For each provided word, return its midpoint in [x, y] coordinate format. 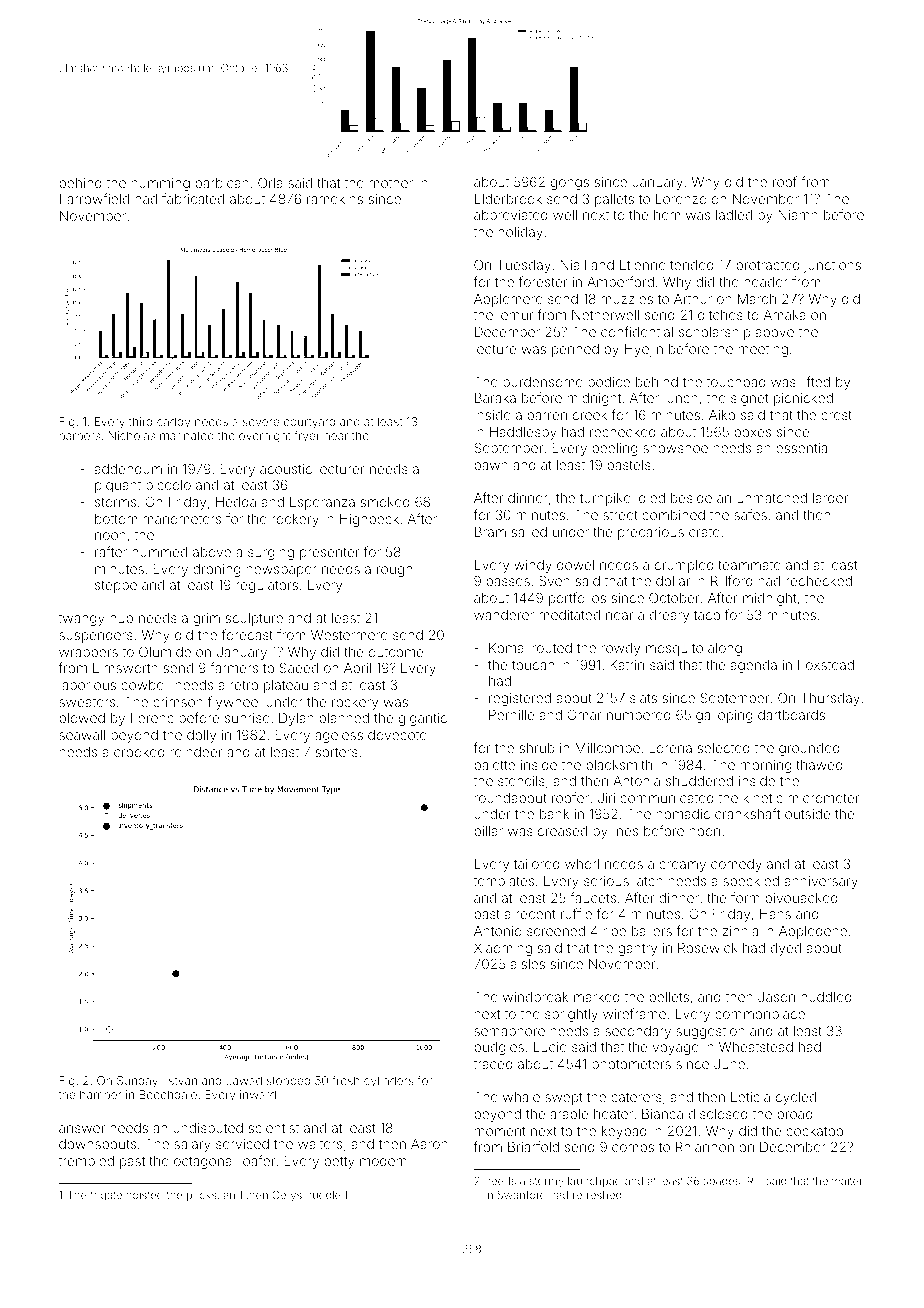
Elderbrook [508, 199]
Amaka [785, 315]
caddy [173, 423]
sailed [529, 532]
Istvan [181, 1080]
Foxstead [826, 665]
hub [121, 618]
